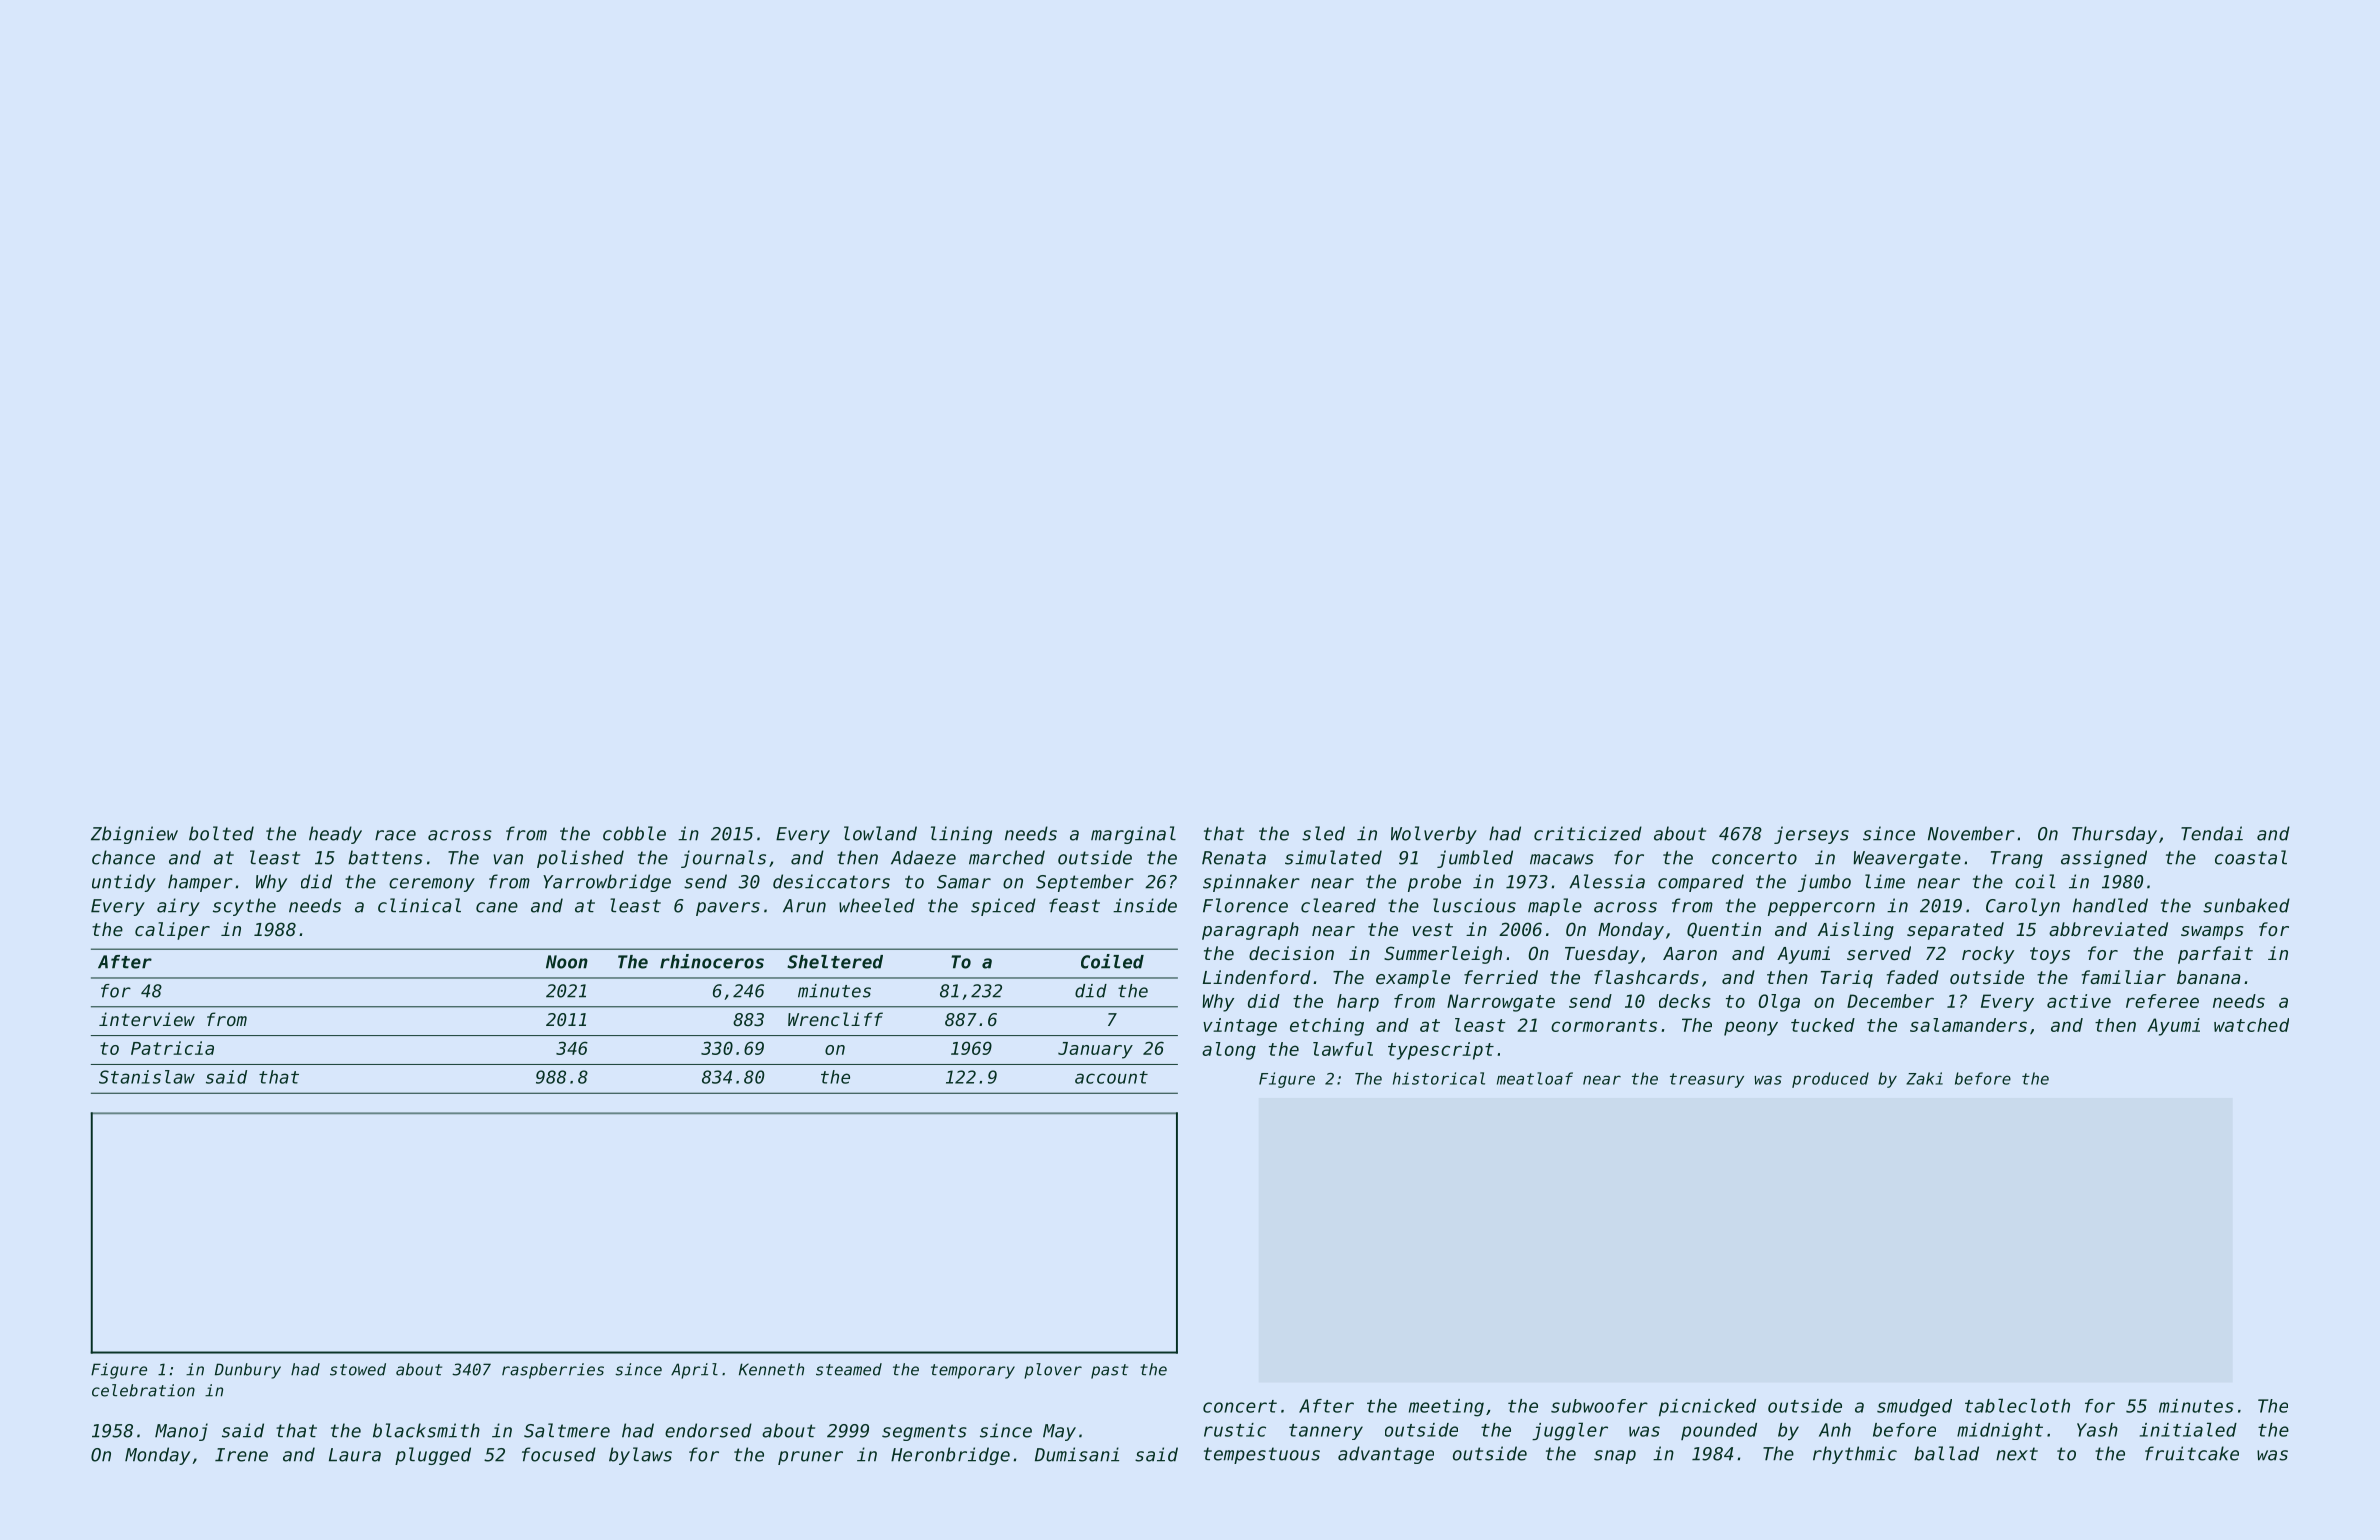 This image has height=1540, width=2380. What do you see at coordinates (1707, 1080) in the image?
I see `treasury` at bounding box center [1707, 1080].
